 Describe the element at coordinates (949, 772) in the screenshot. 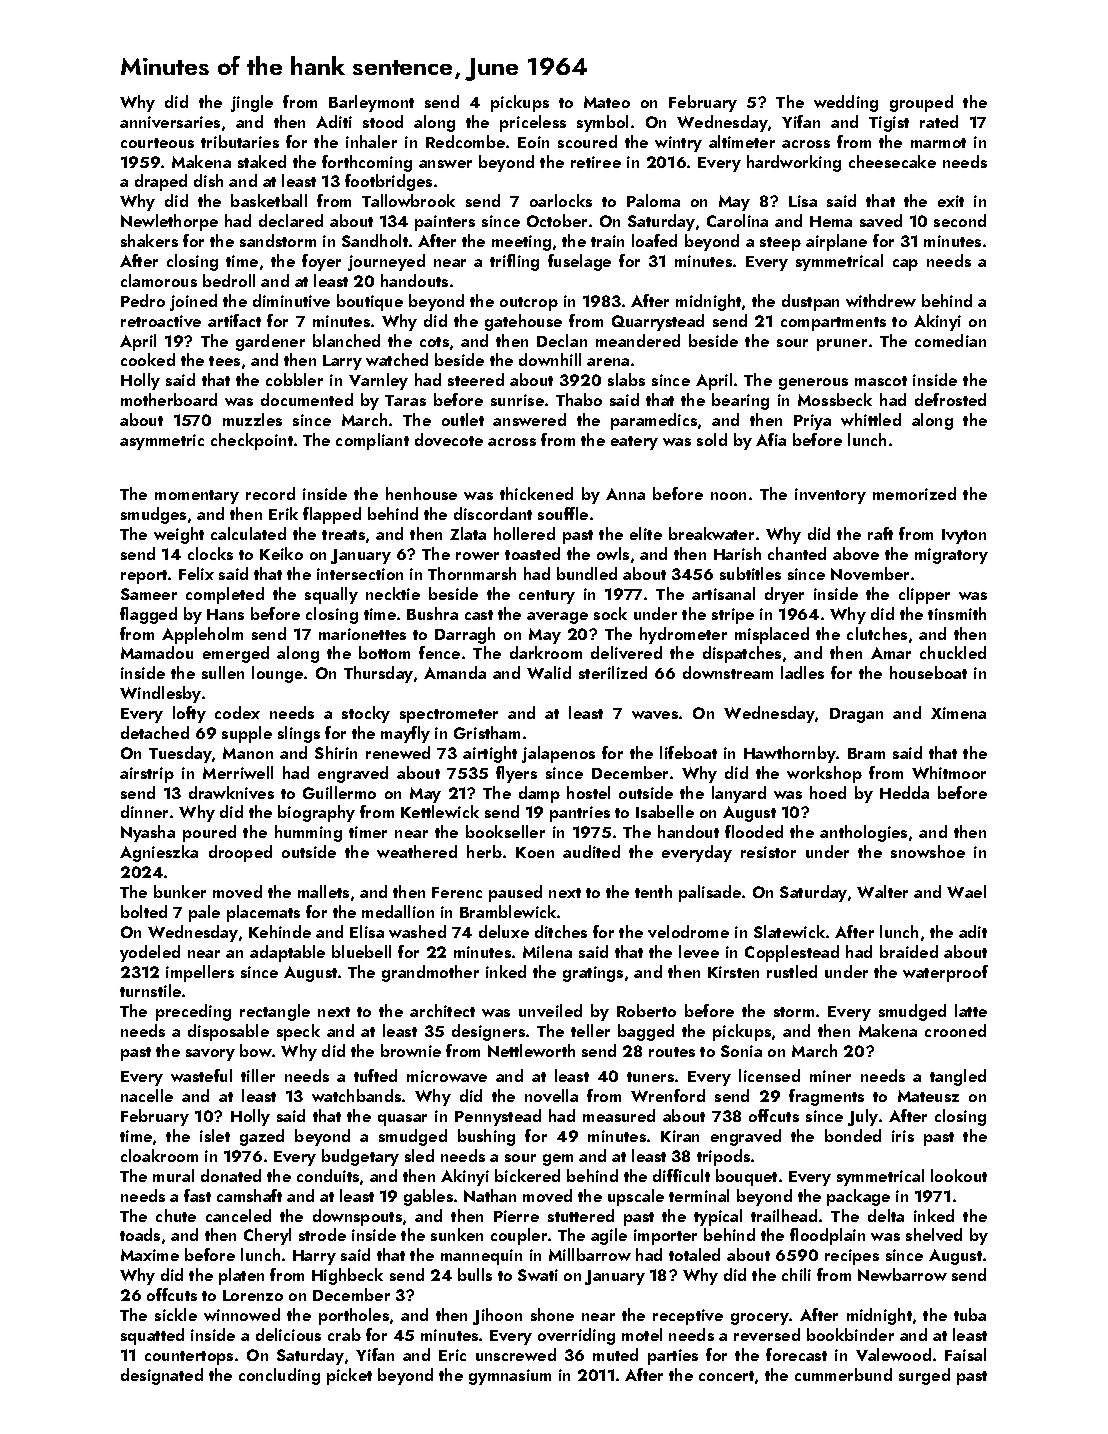

I see `Whitmoor` at that location.
